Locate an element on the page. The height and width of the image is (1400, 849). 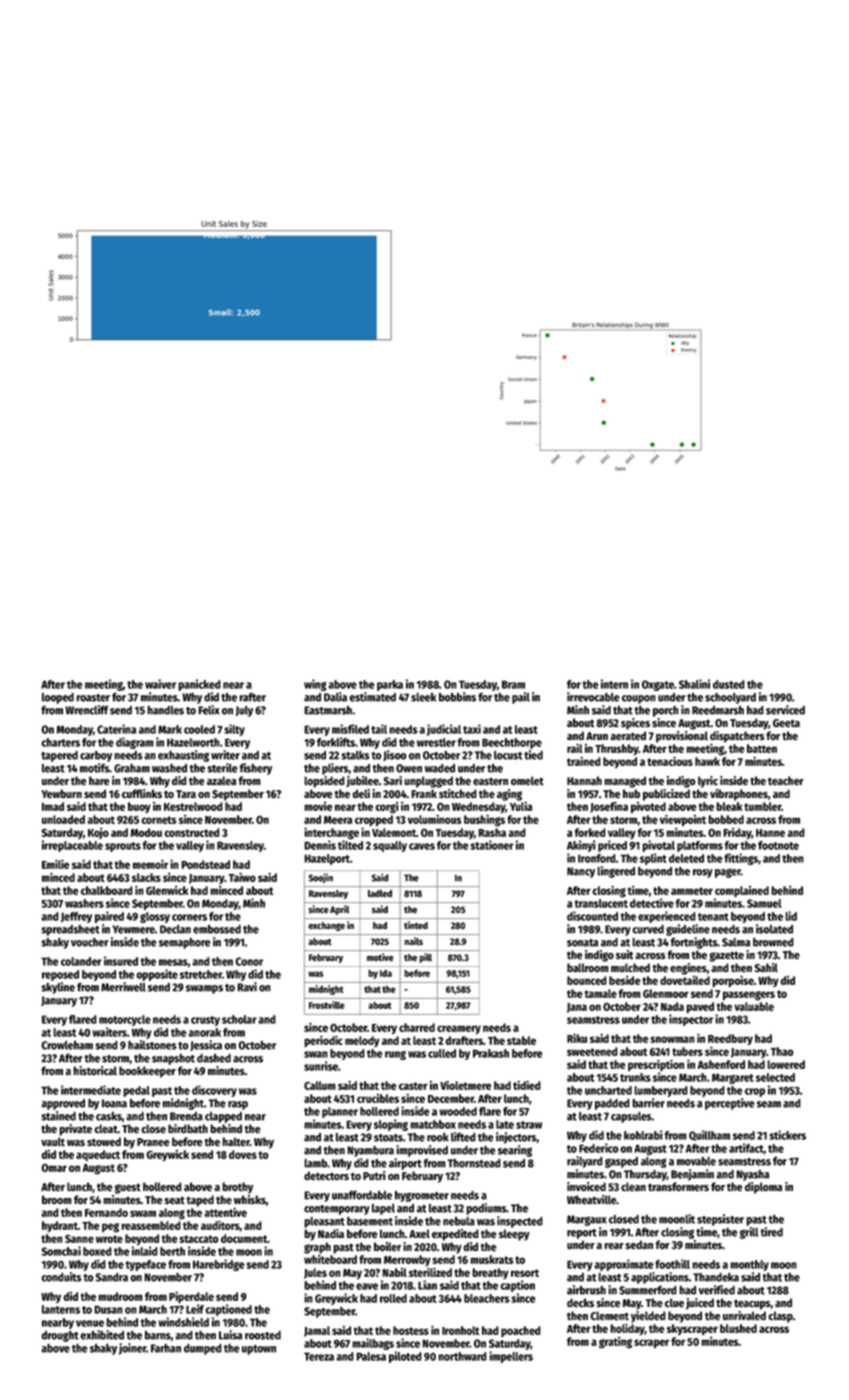
conduits is located at coordinates (61, 1277).
